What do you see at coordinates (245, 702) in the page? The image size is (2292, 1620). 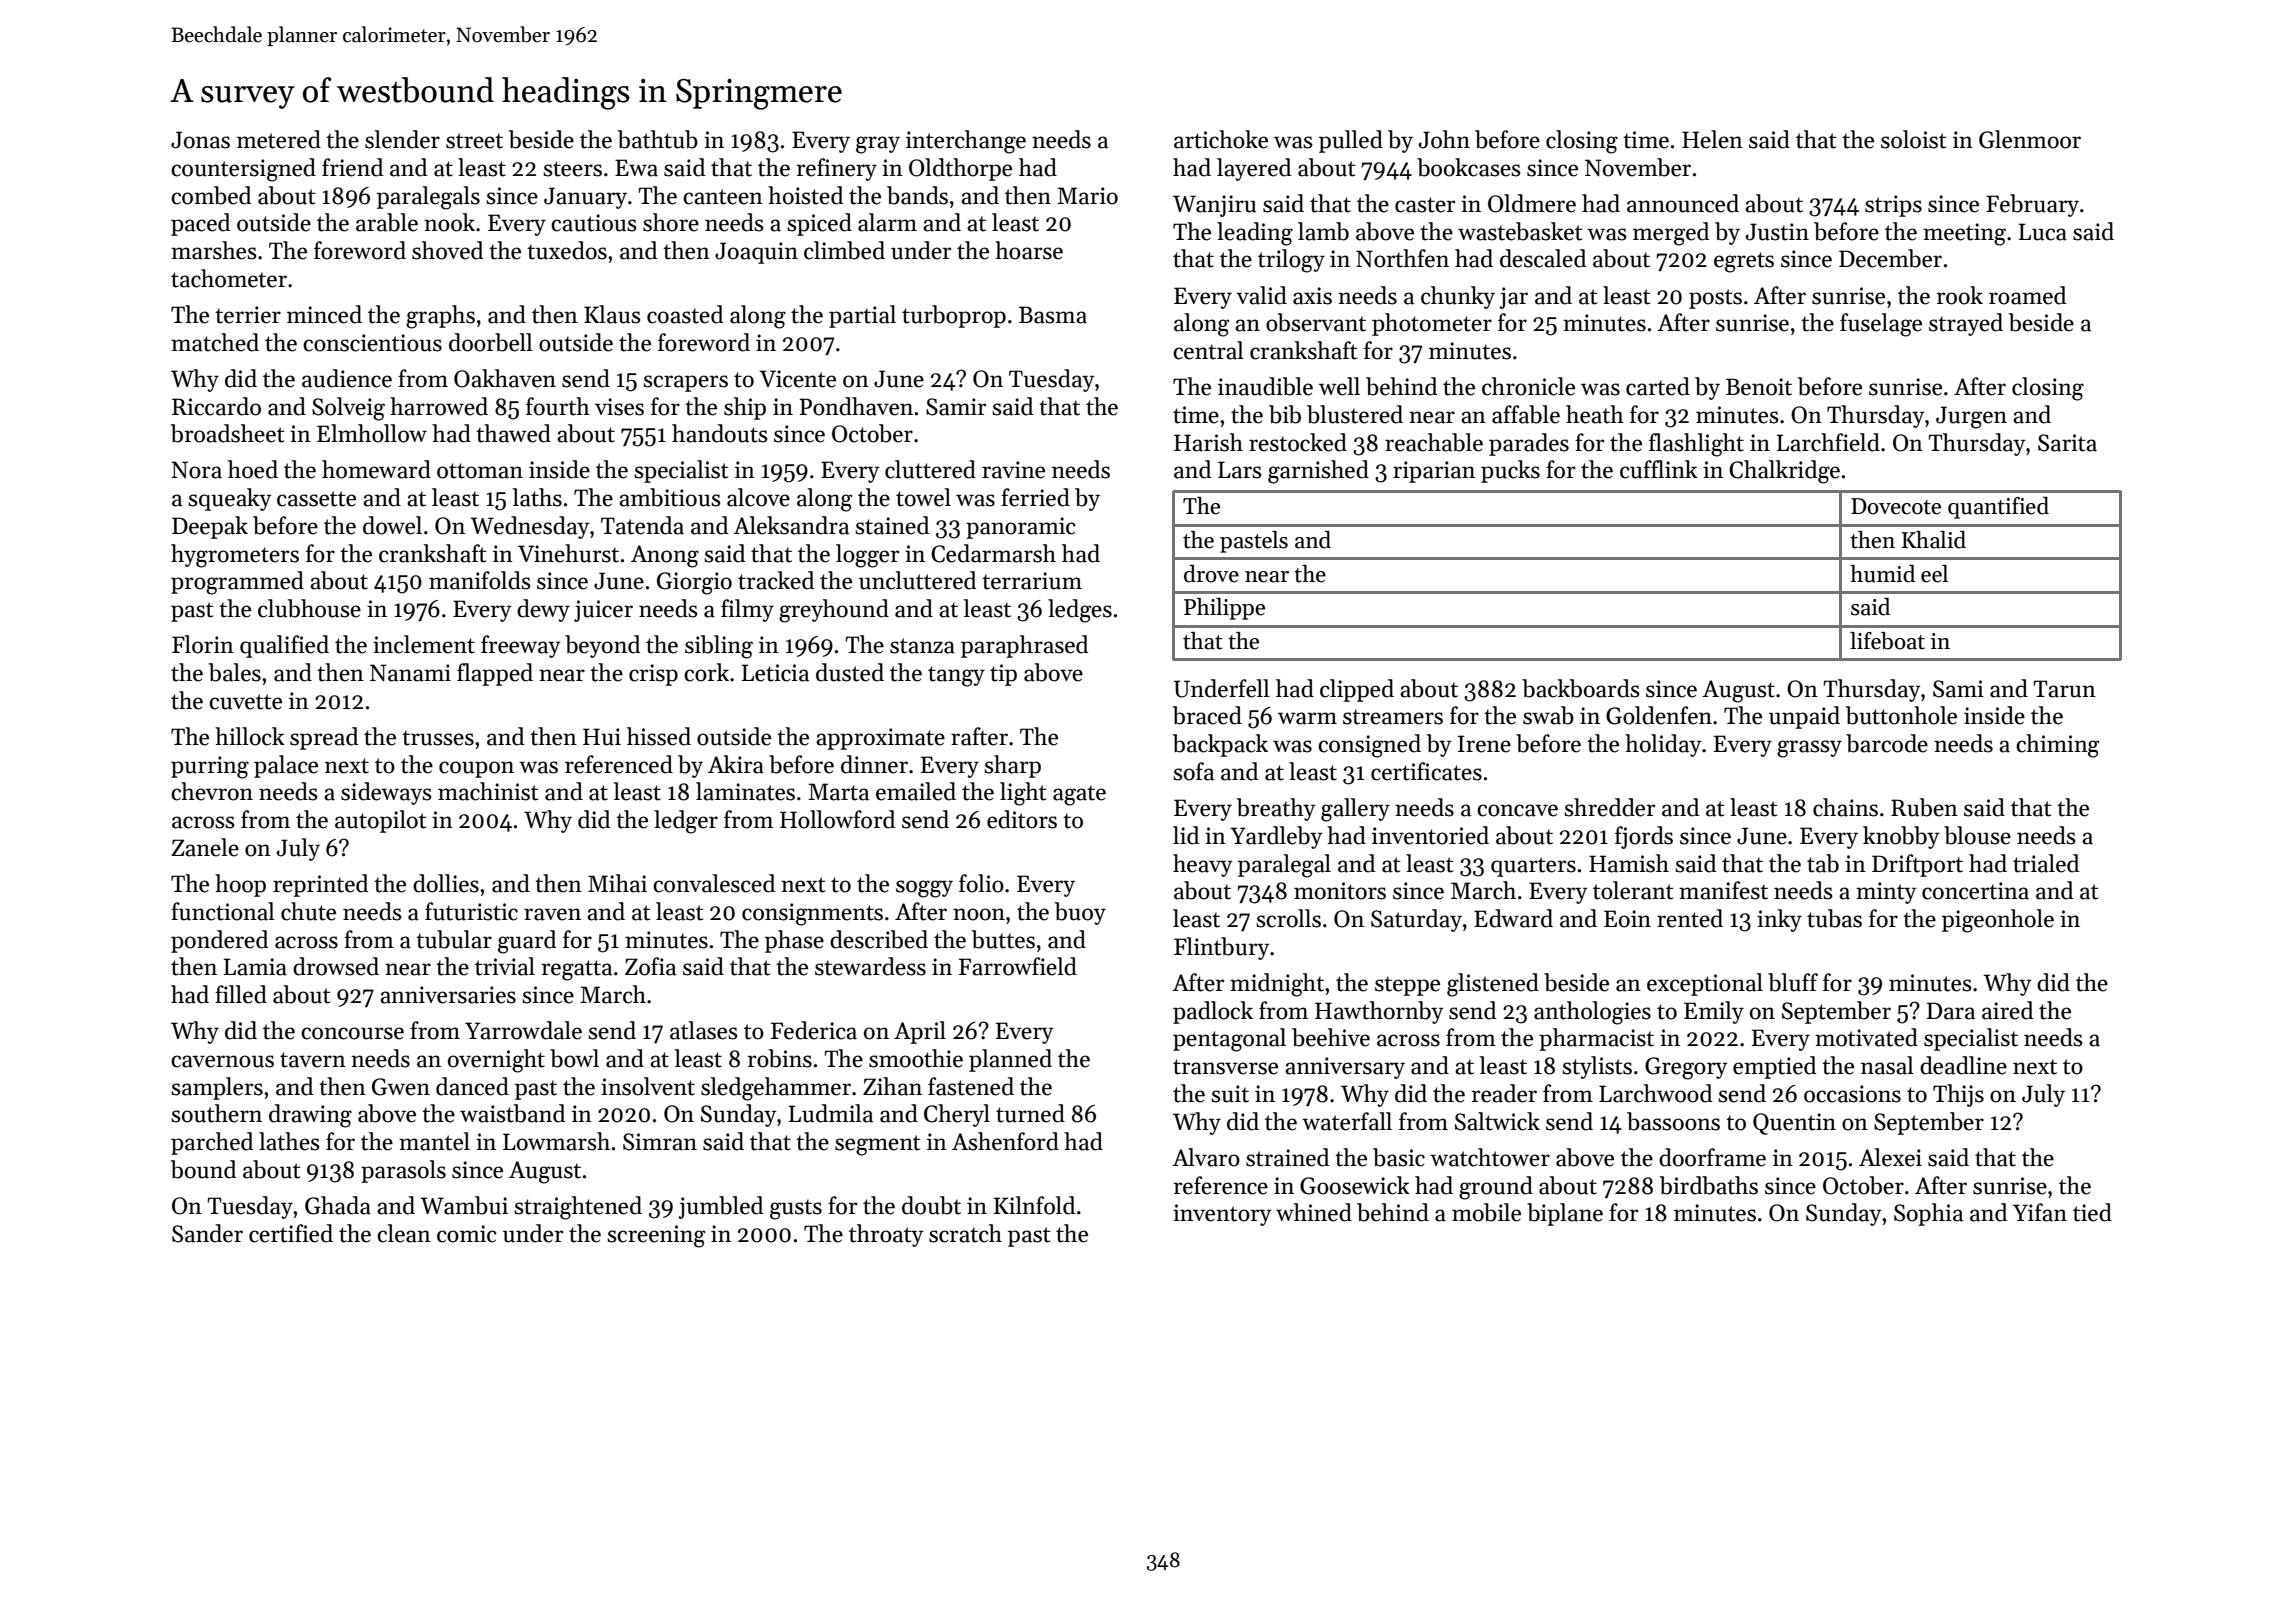 I see `cuvette` at bounding box center [245, 702].
